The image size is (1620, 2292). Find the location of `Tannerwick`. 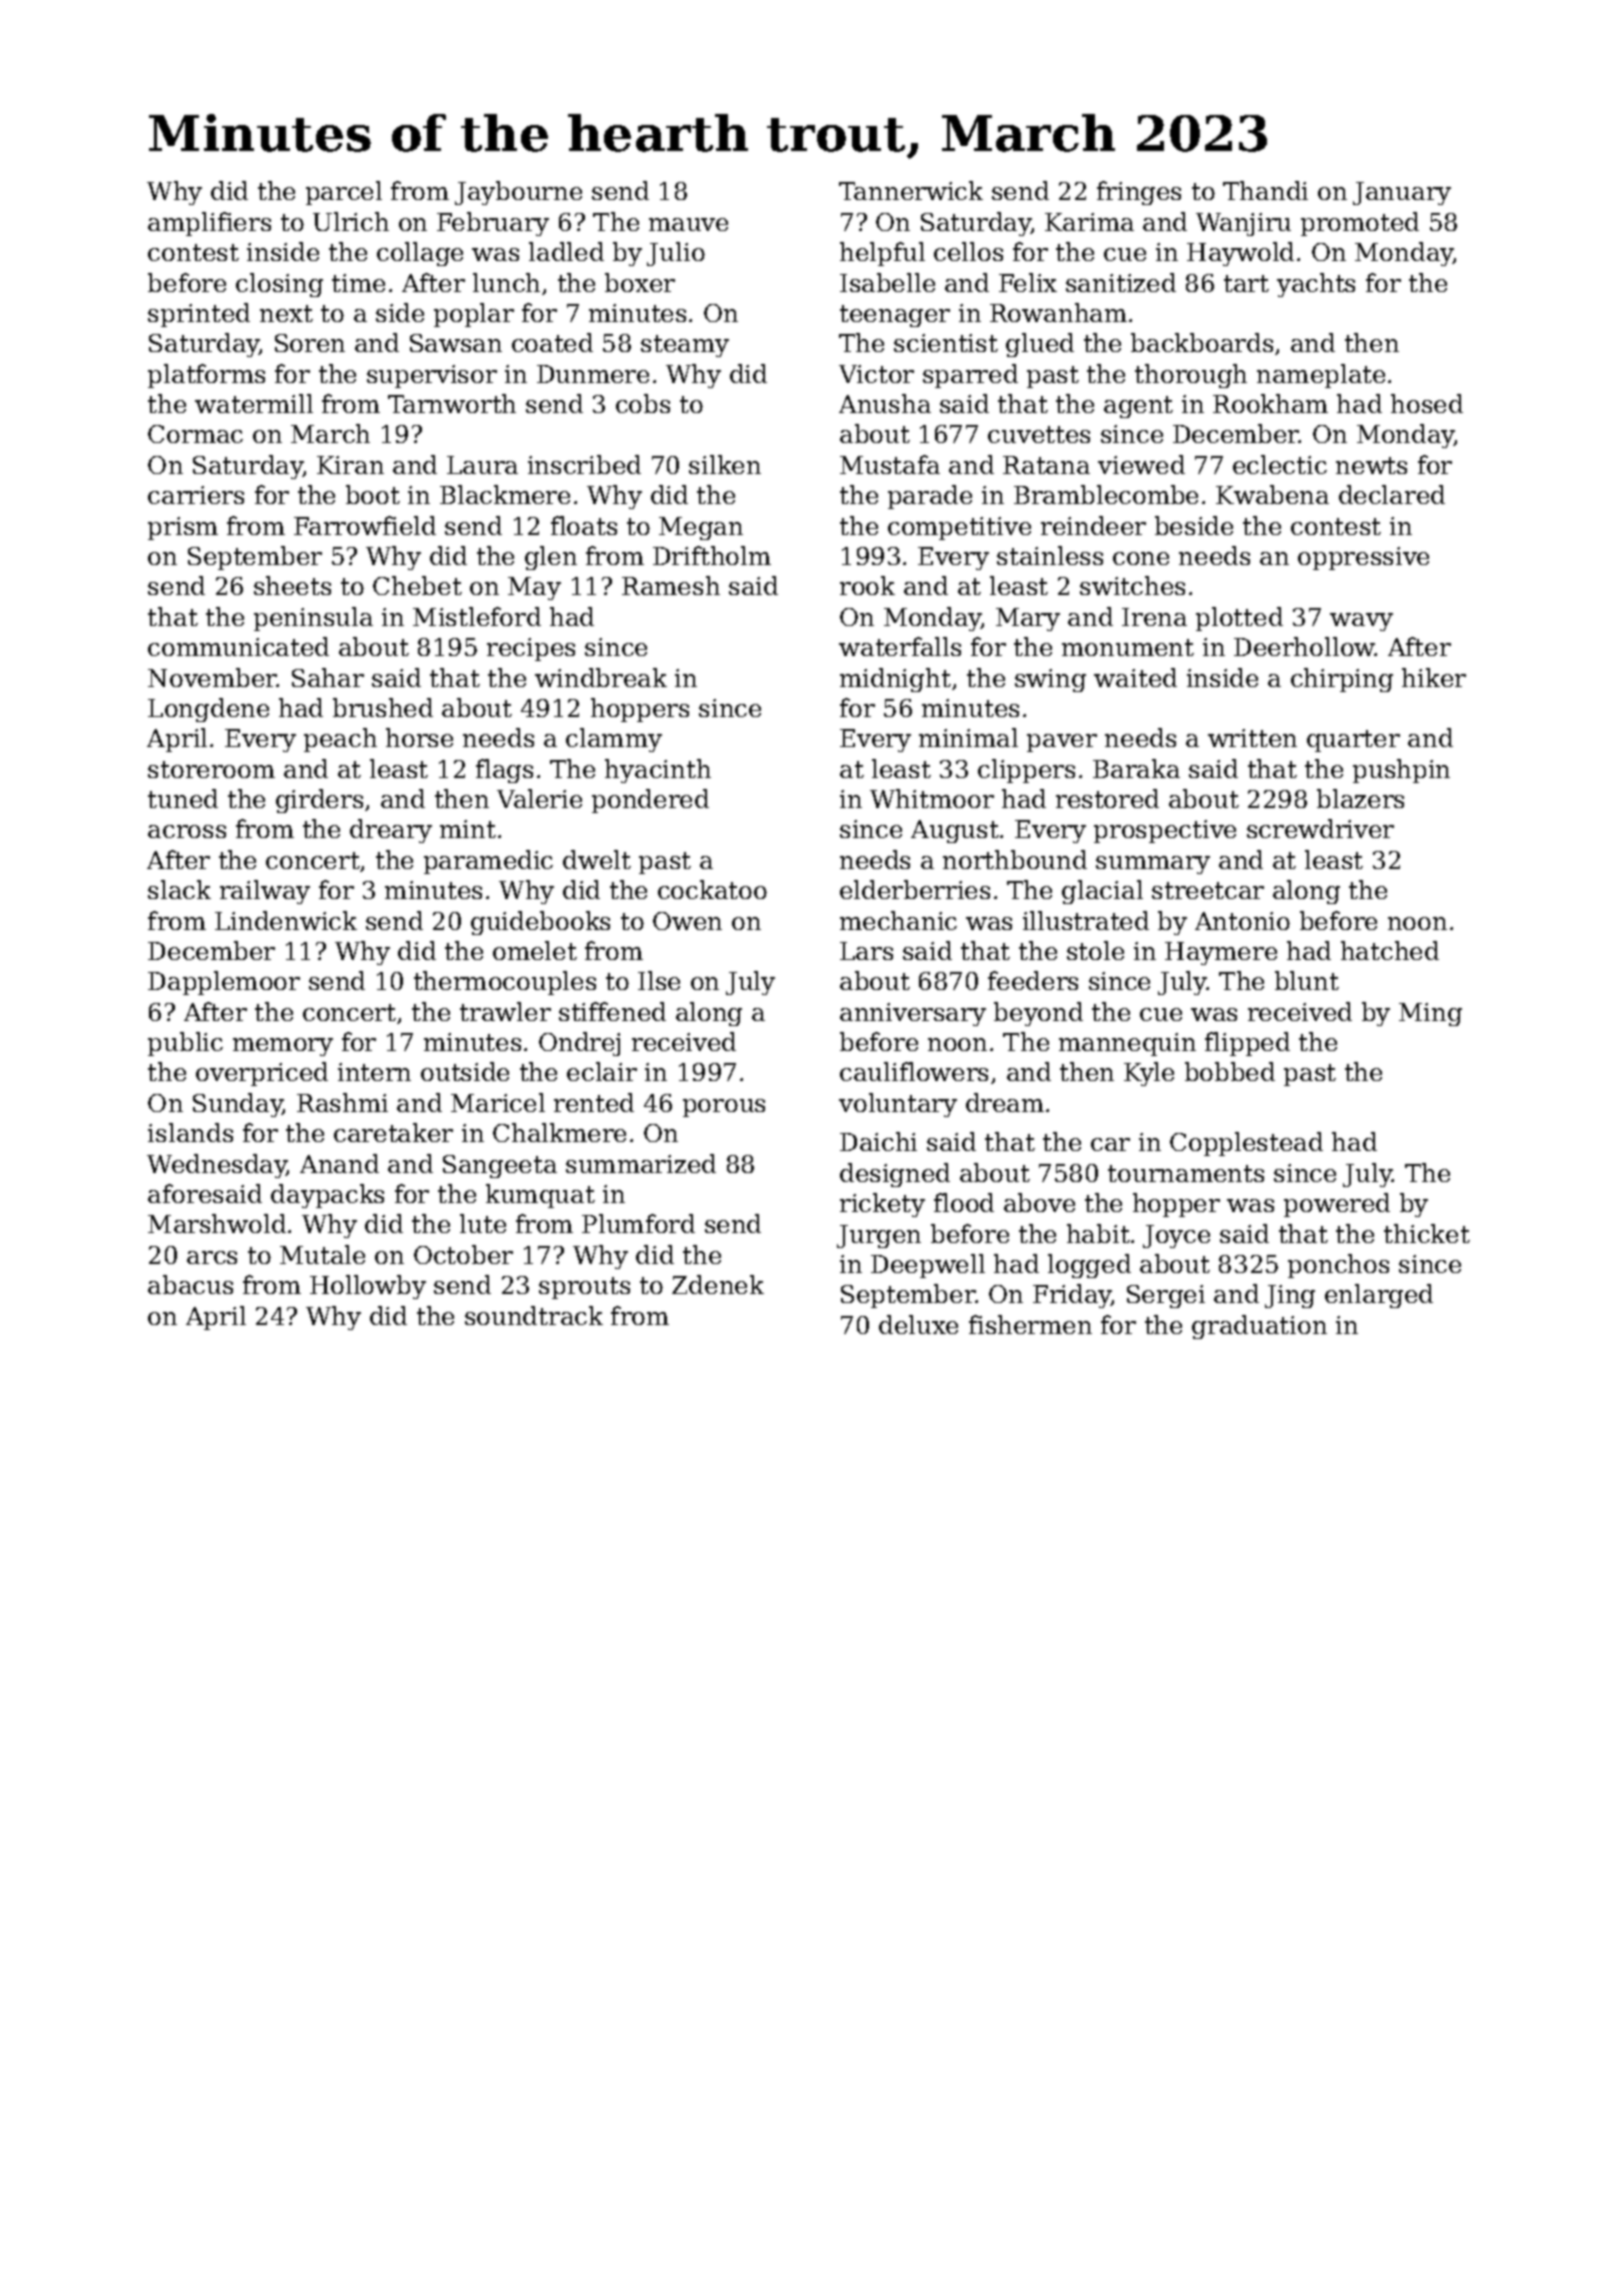

Tannerwick is located at coordinates (911, 190).
